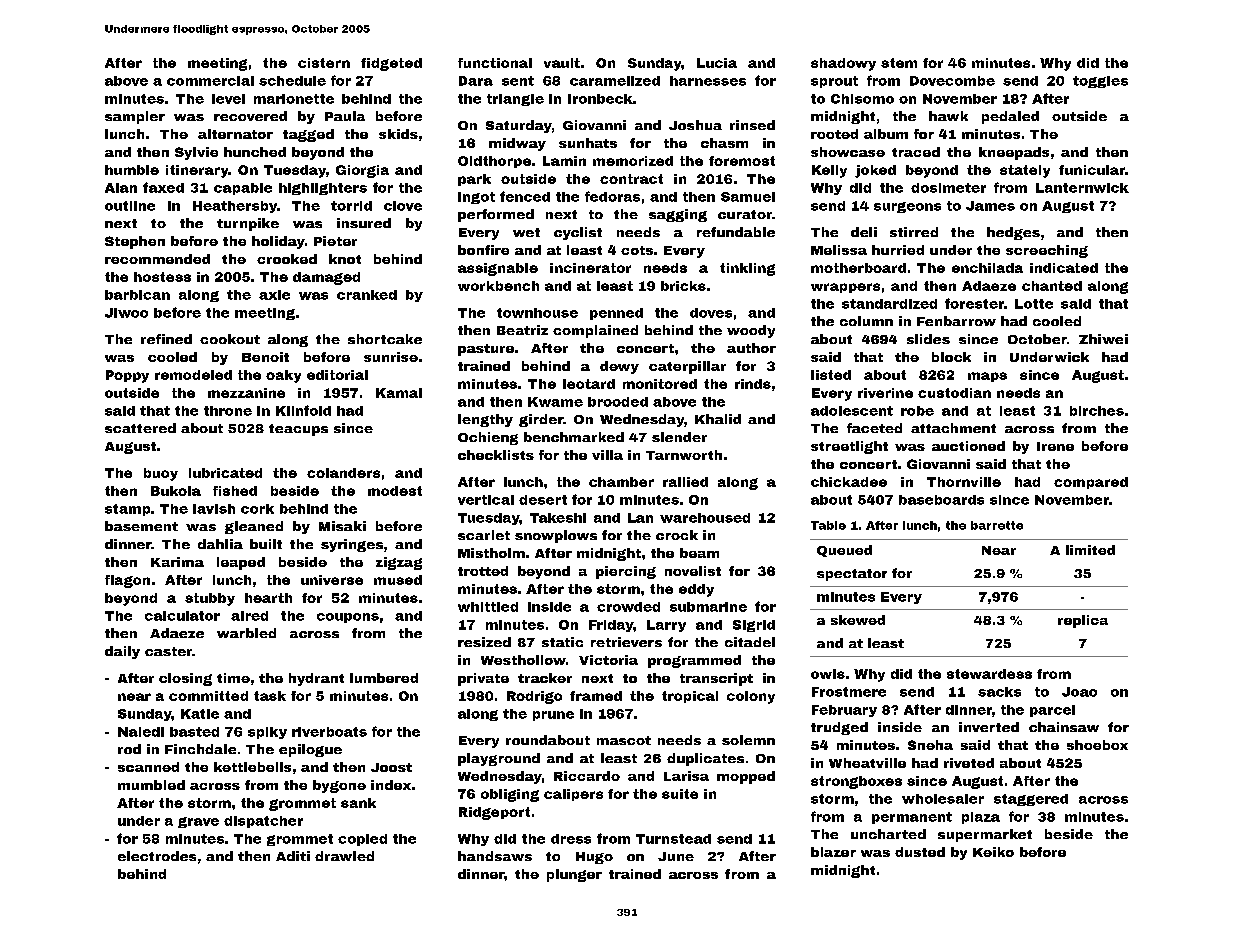 Image resolution: width=1233 pixels, height=952 pixels. What do you see at coordinates (265, 357) in the screenshot?
I see `Benoit` at bounding box center [265, 357].
